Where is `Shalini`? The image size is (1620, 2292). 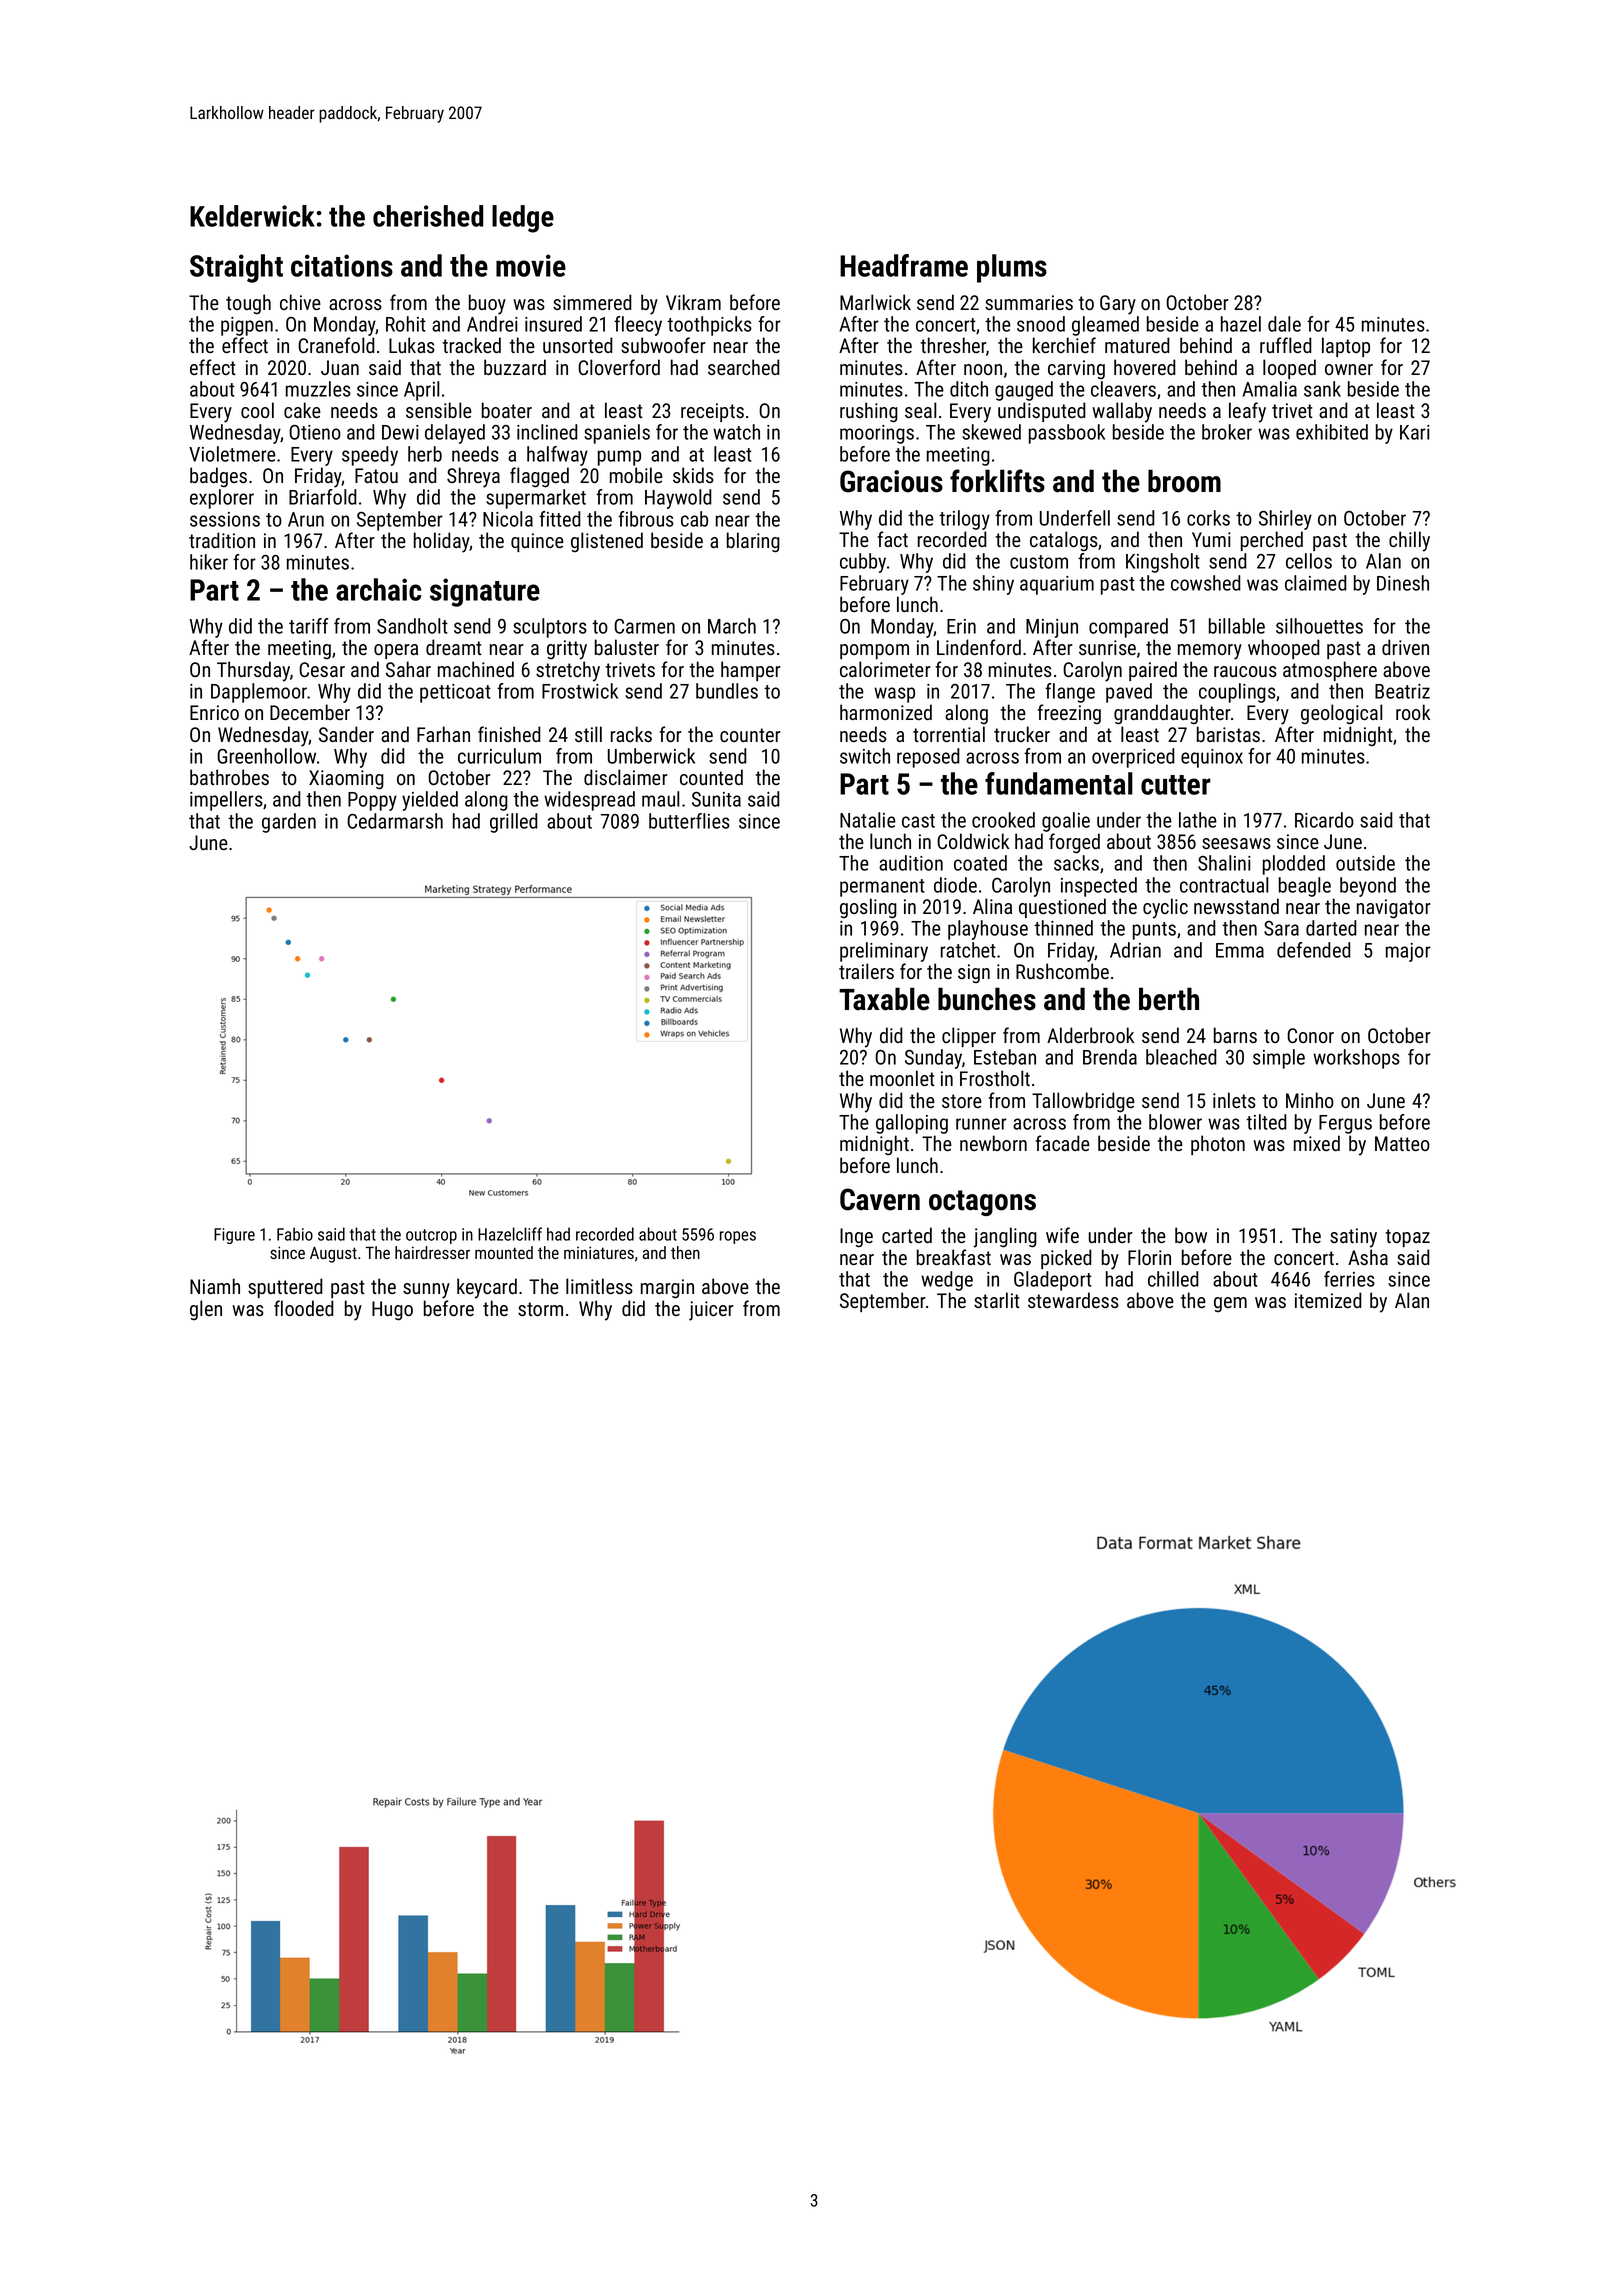
Shalini is located at coordinates (1224, 863).
